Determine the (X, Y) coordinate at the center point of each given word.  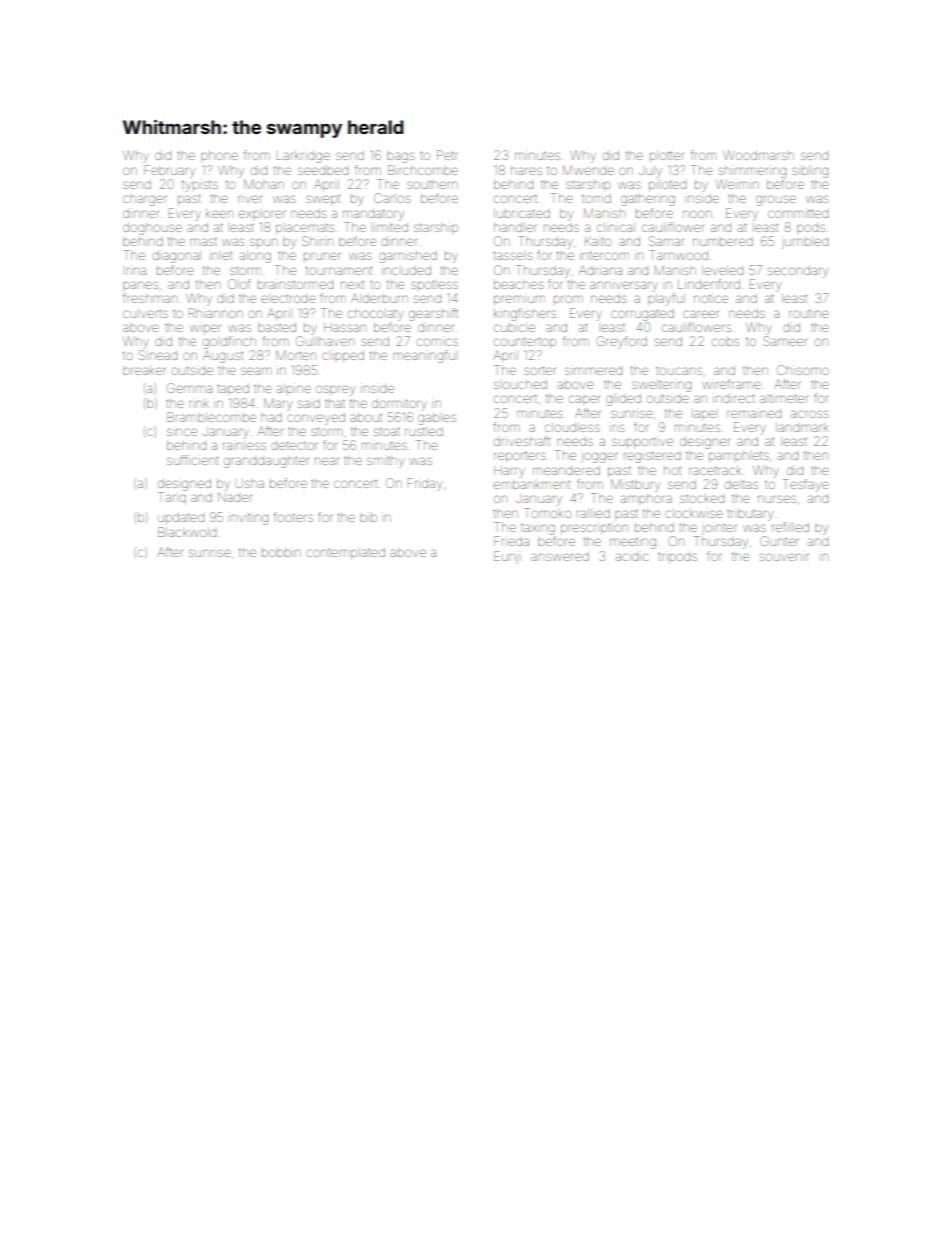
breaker (144, 371)
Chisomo (803, 370)
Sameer (785, 341)
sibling (810, 172)
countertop (525, 342)
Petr (447, 155)
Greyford (622, 342)
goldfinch (229, 342)
